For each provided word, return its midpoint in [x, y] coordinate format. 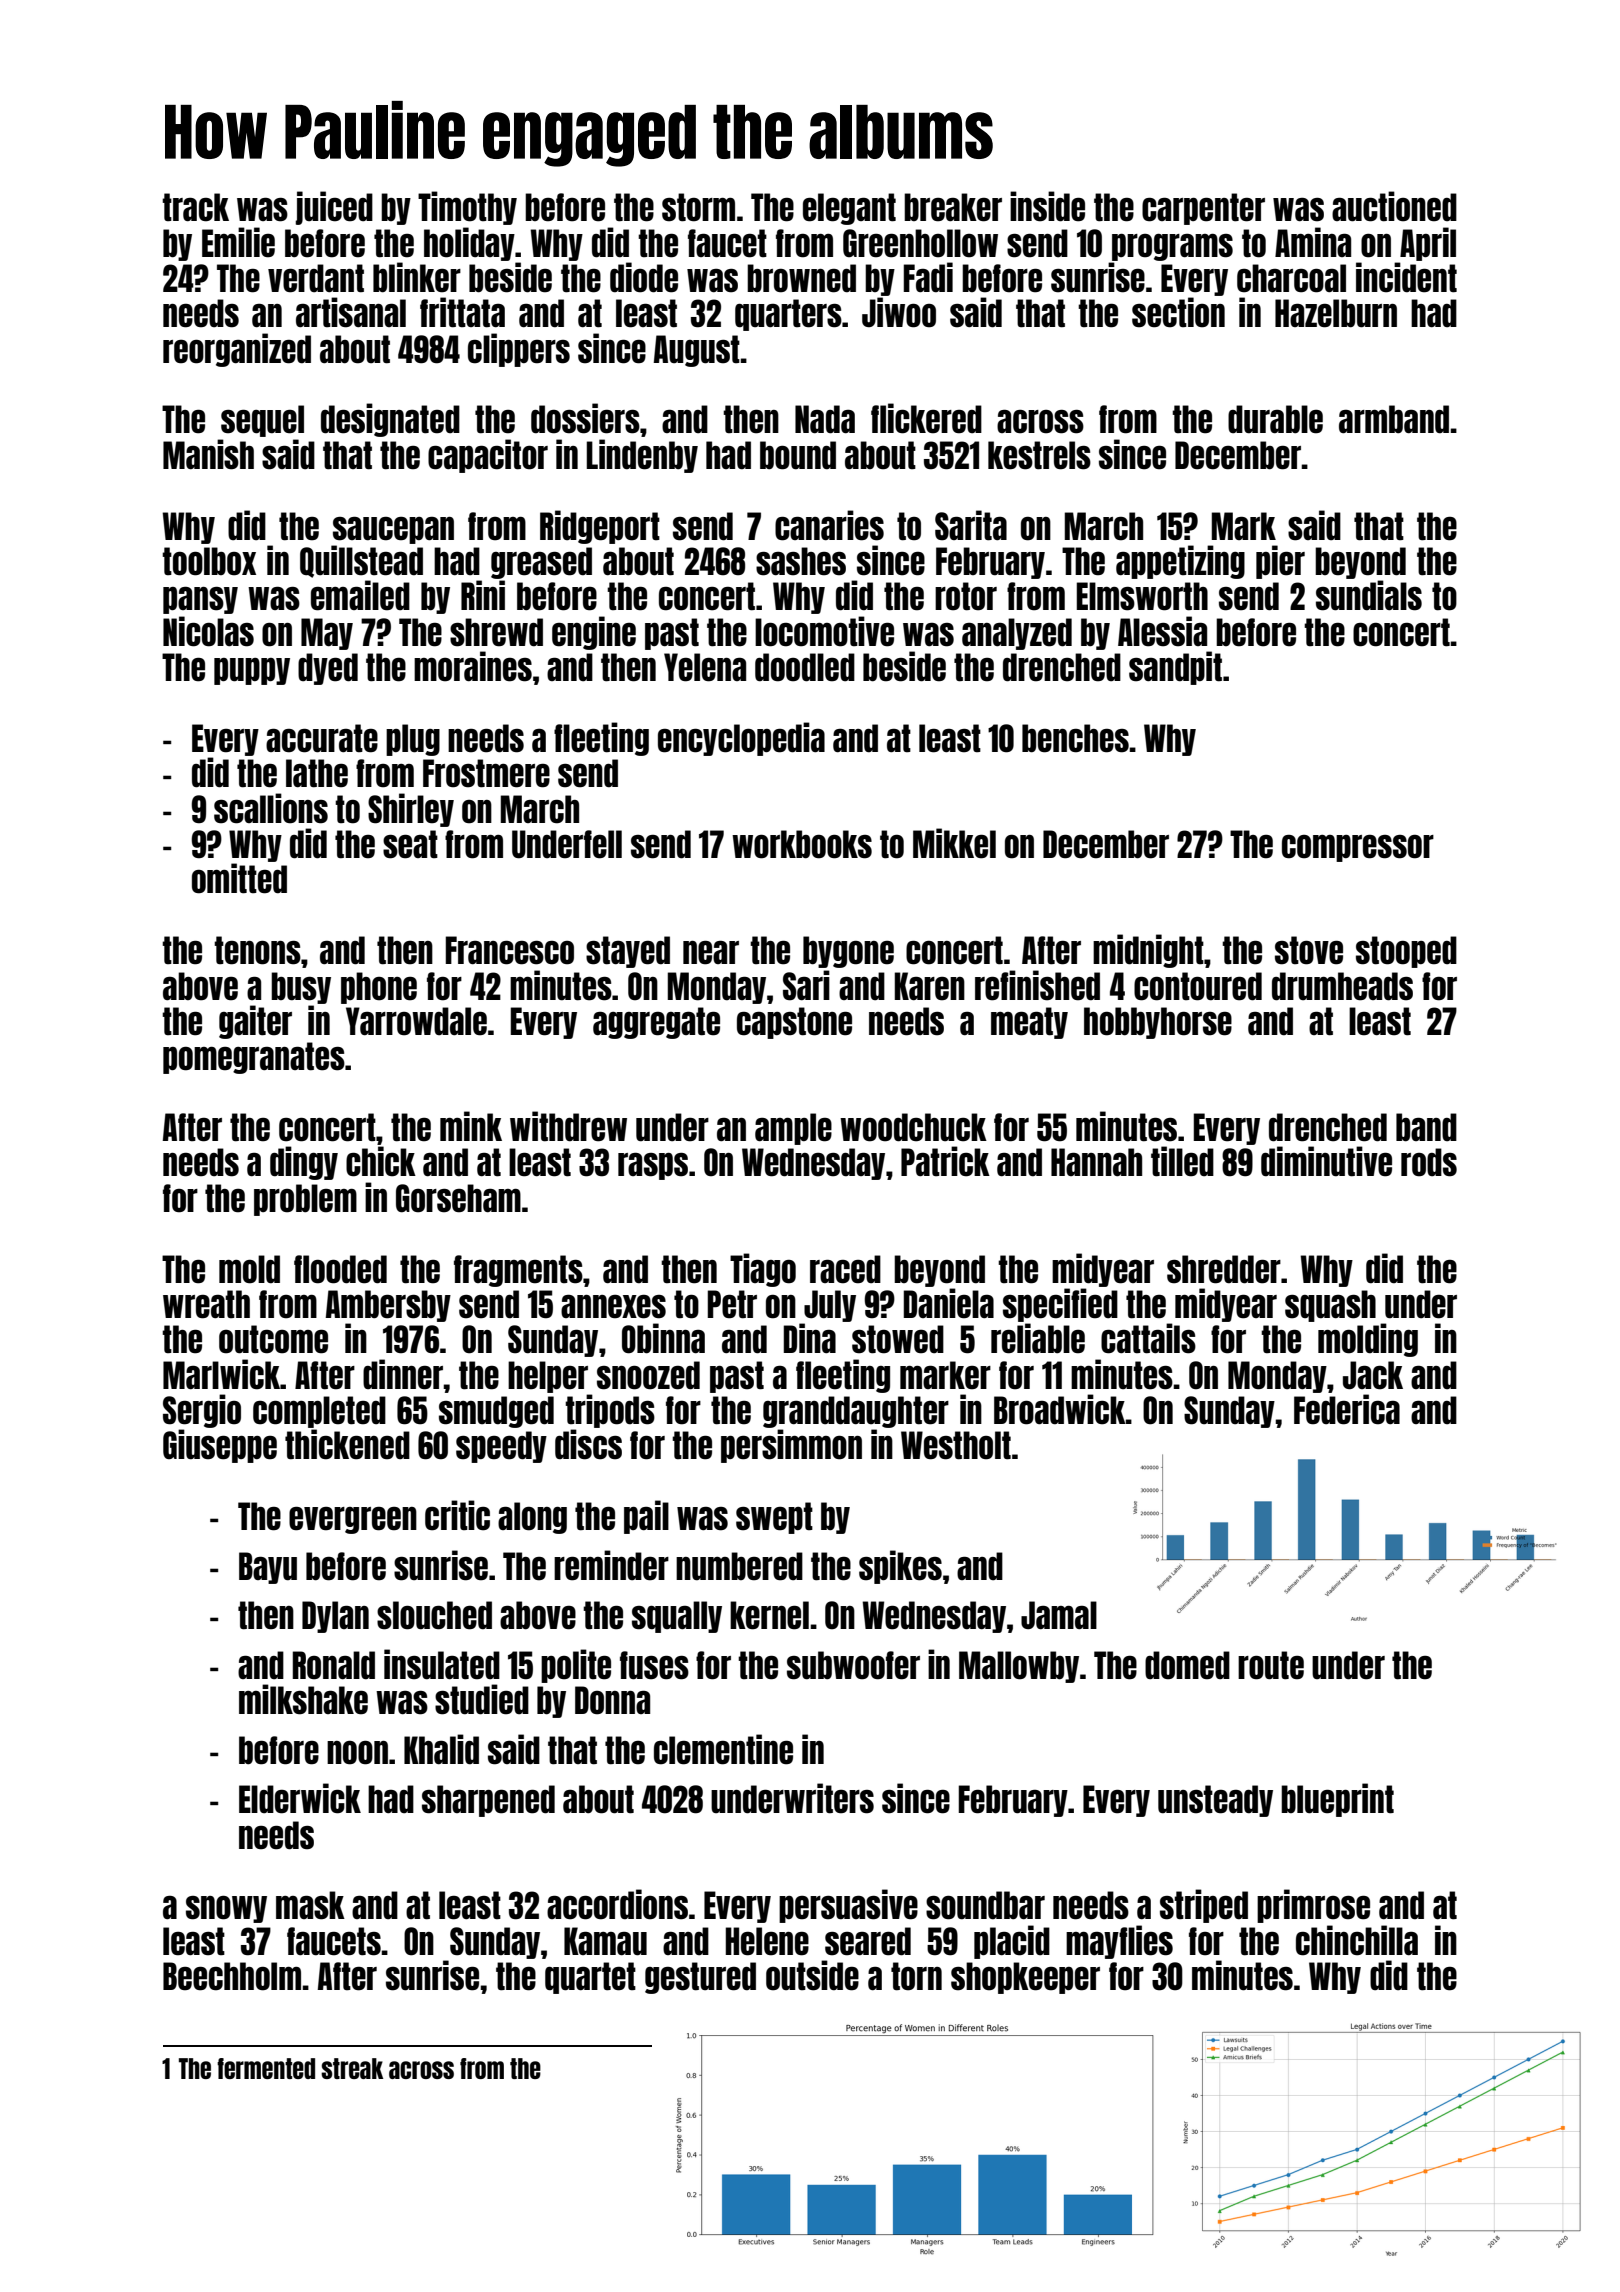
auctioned [1394, 206]
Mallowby [1019, 1667]
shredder [1224, 1269]
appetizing [1180, 562]
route [1271, 1665]
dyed [328, 669]
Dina [810, 1338]
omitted [239, 878]
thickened [347, 1444]
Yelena [705, 667]
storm [698, 207]
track [195, 207]
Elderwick [300, 1798]
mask [310, 1905]
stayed [628, 952]
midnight [1148, 951]
